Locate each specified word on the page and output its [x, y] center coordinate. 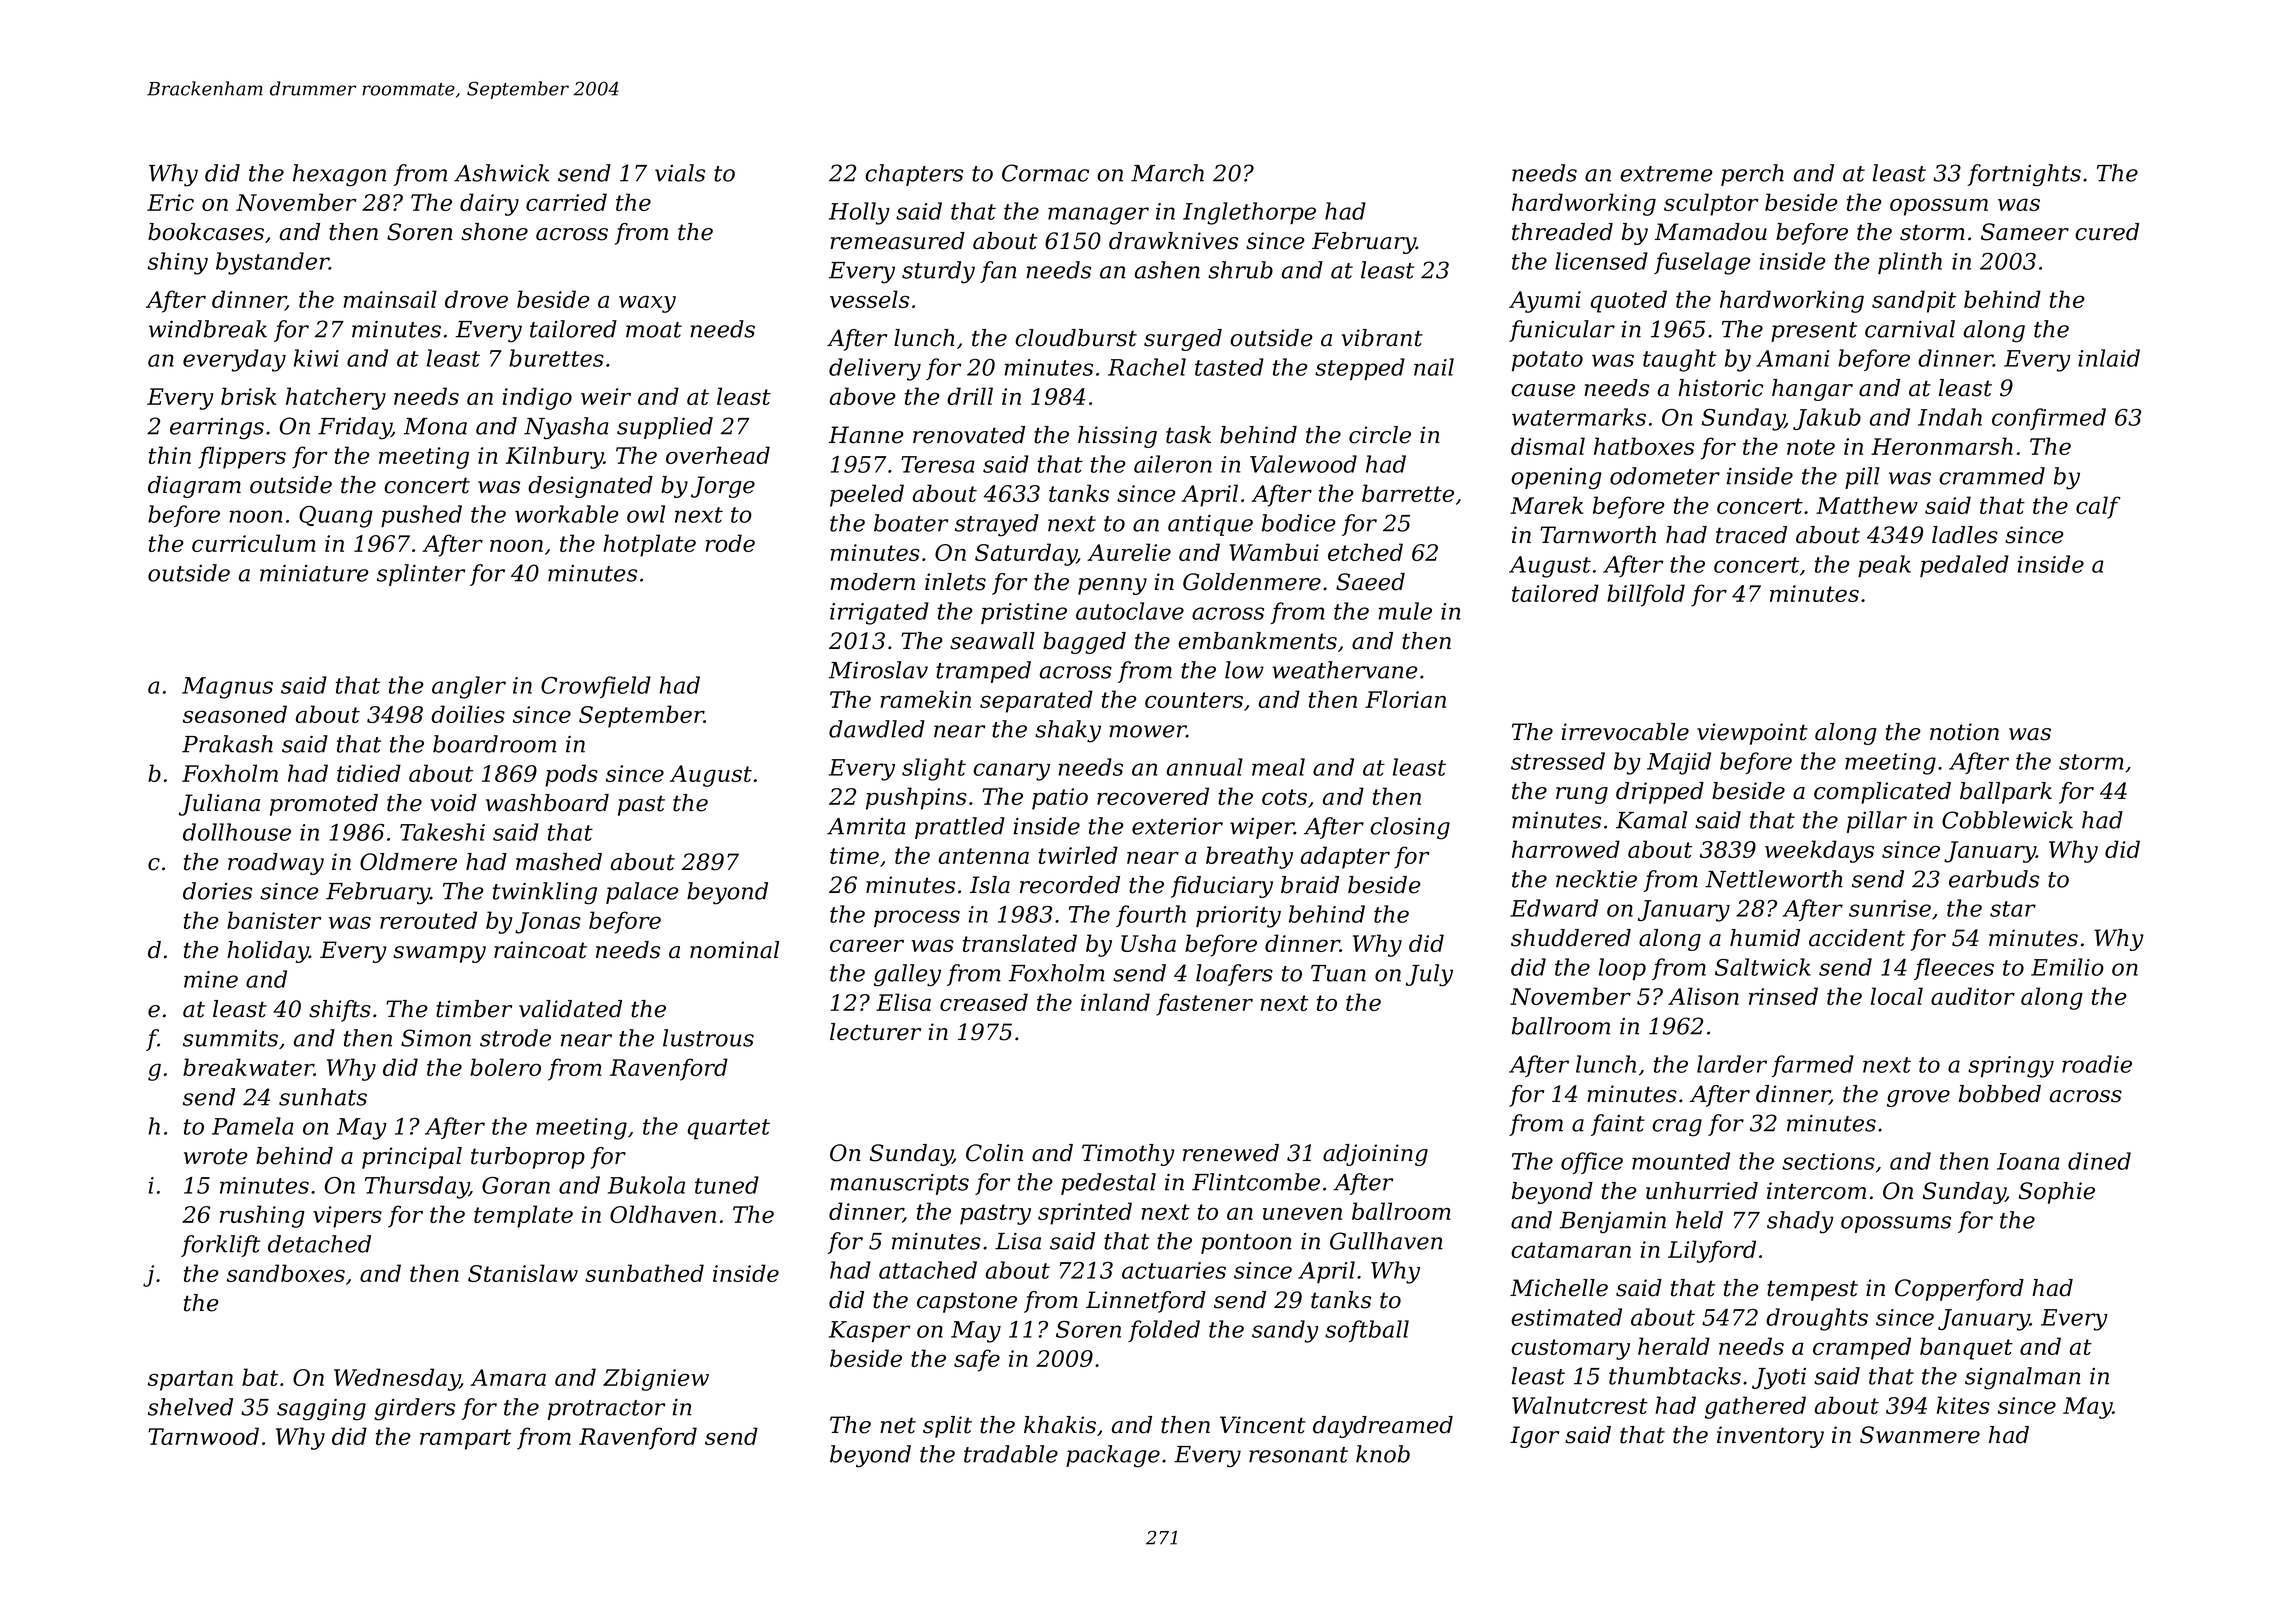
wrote [216, 1156]
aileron [1173, 464]
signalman [2023, 1378]
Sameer [2025, 232]
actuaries [1174, 1270]
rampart [465, 1439]
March [1167, 173]
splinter [421, 575]
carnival [1910, 329]
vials [680, 173]
